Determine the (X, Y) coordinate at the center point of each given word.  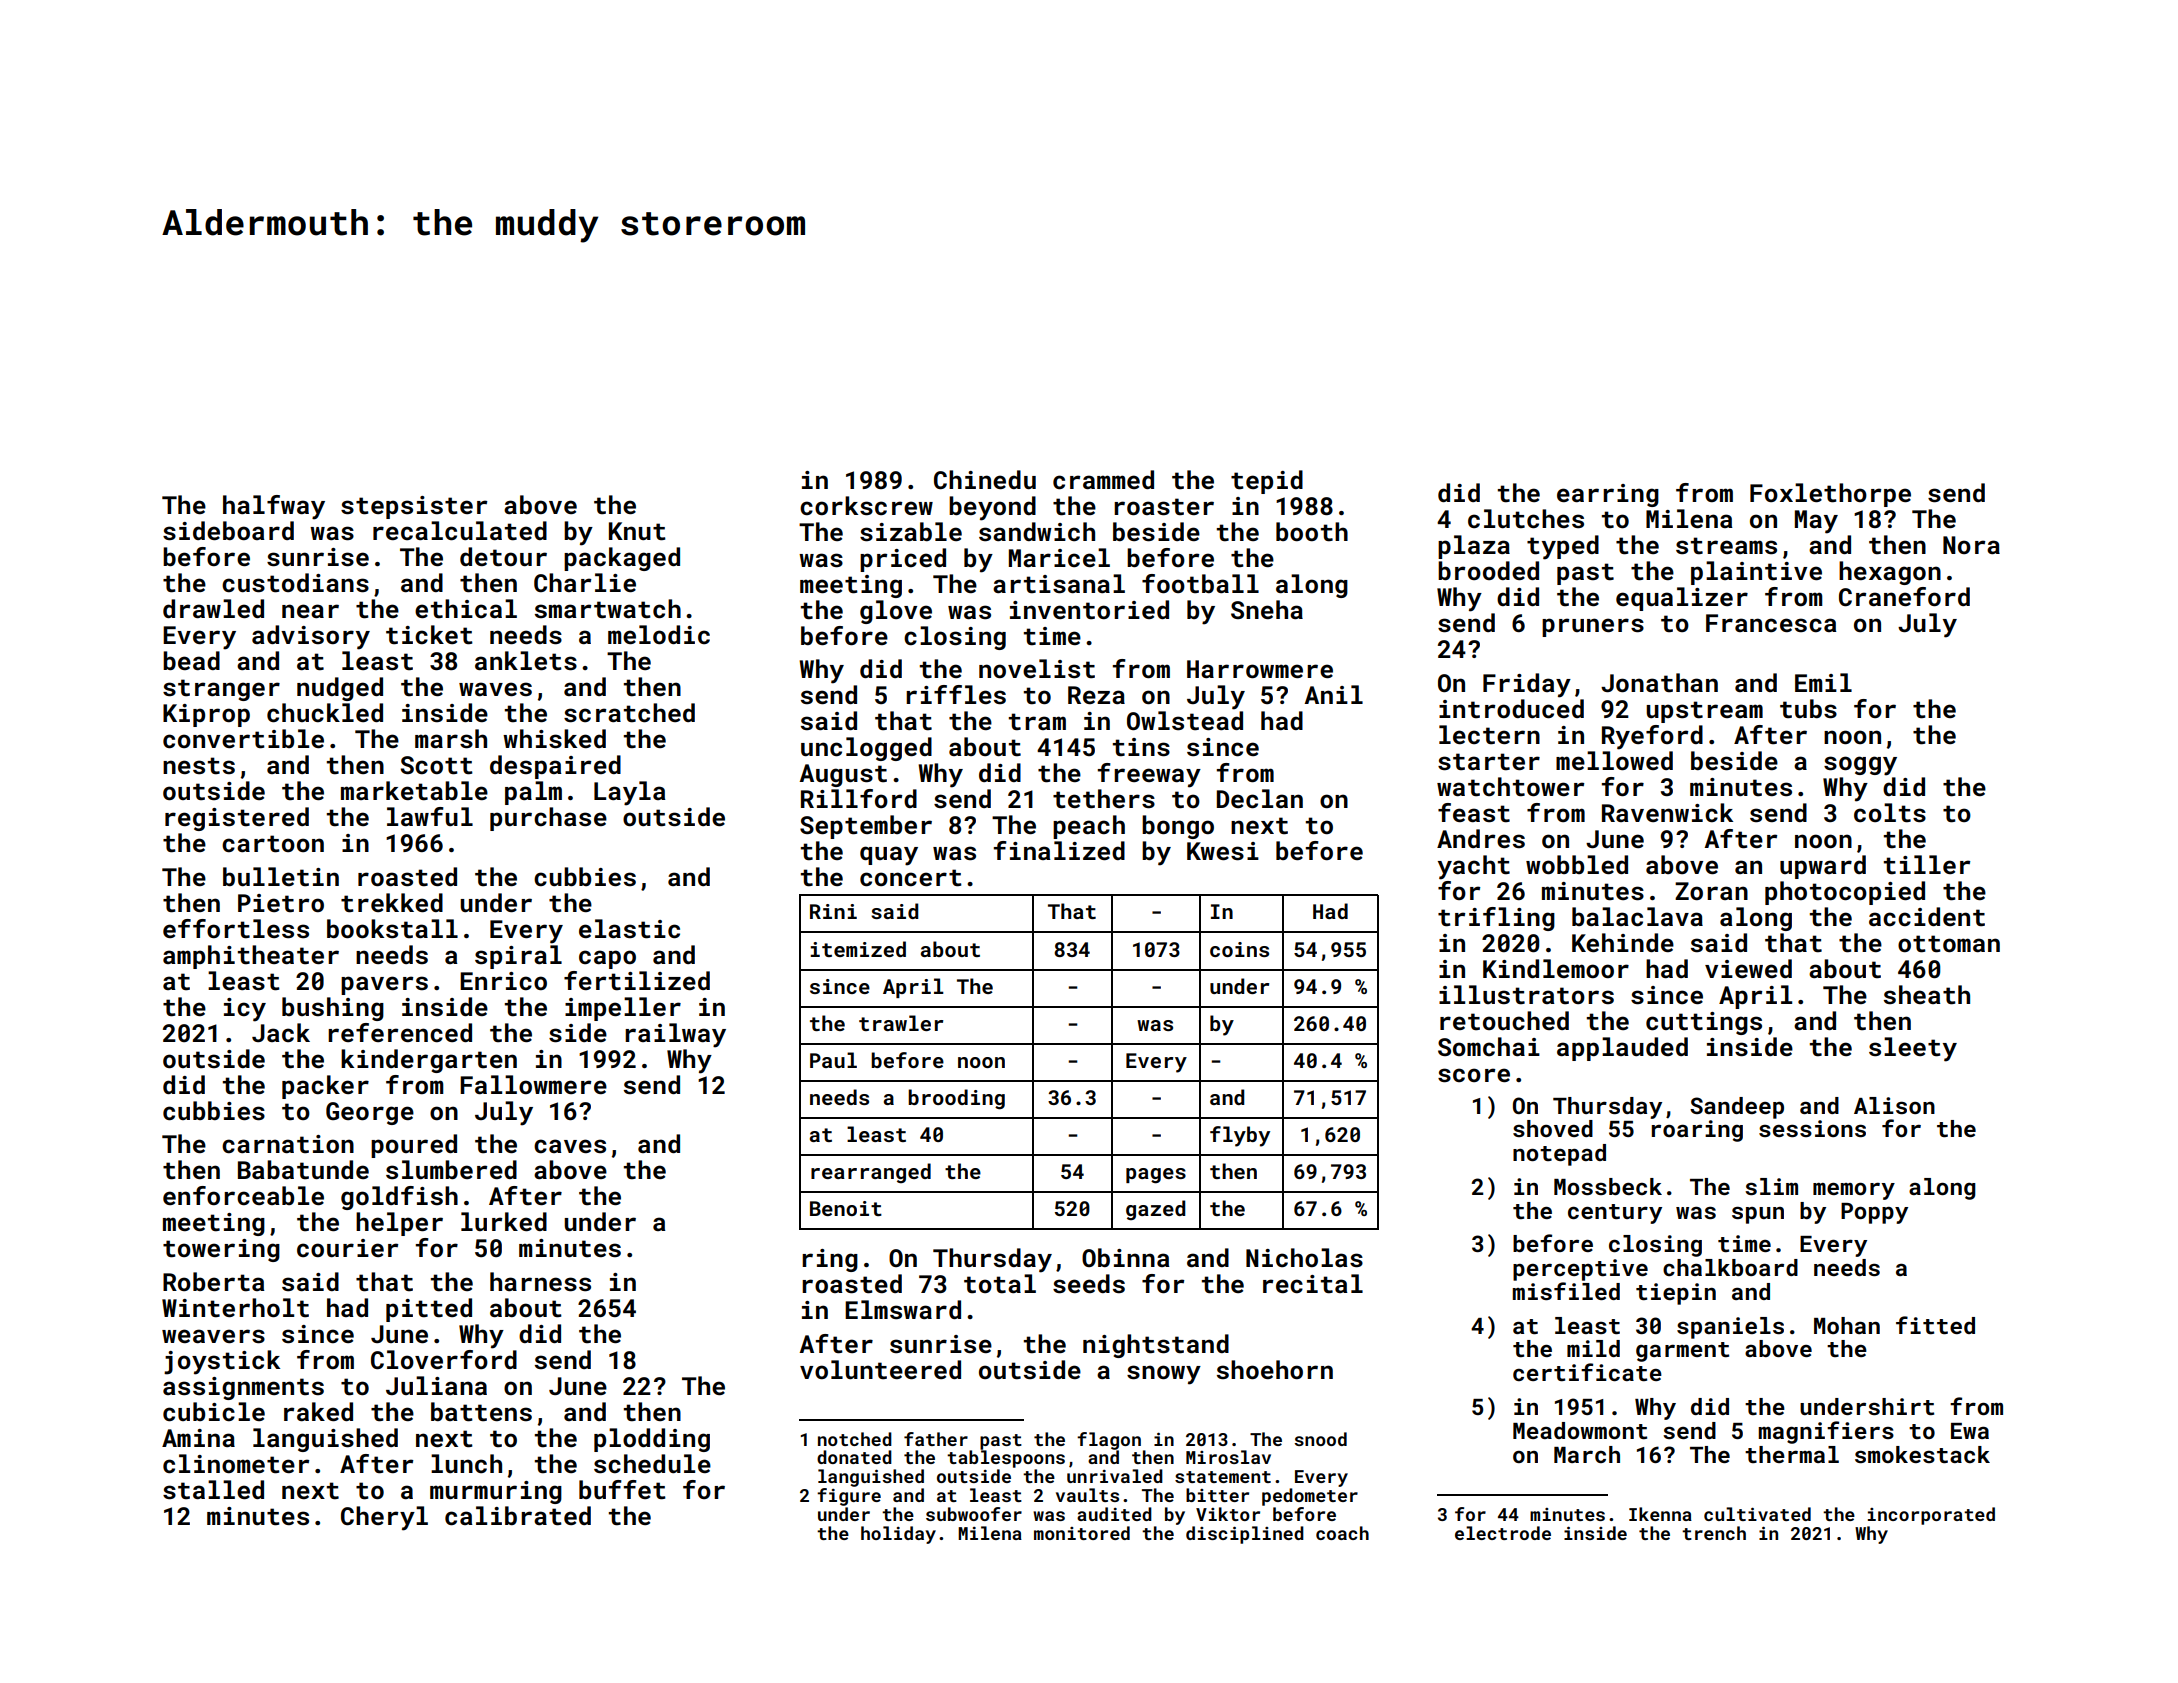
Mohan (1847, 1325)
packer (325, 1087)
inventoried (1089, 610)
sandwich (1037, 532)
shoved (1553, 1128)
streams (1726, 546)
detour (503, 557)
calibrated (518, 1516)
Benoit (846, 1208)
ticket (429, 635)
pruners (1593, 627)
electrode (1503, 1533)
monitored (1082, 1533)
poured (414, 1146)
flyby (1240, 1136)
